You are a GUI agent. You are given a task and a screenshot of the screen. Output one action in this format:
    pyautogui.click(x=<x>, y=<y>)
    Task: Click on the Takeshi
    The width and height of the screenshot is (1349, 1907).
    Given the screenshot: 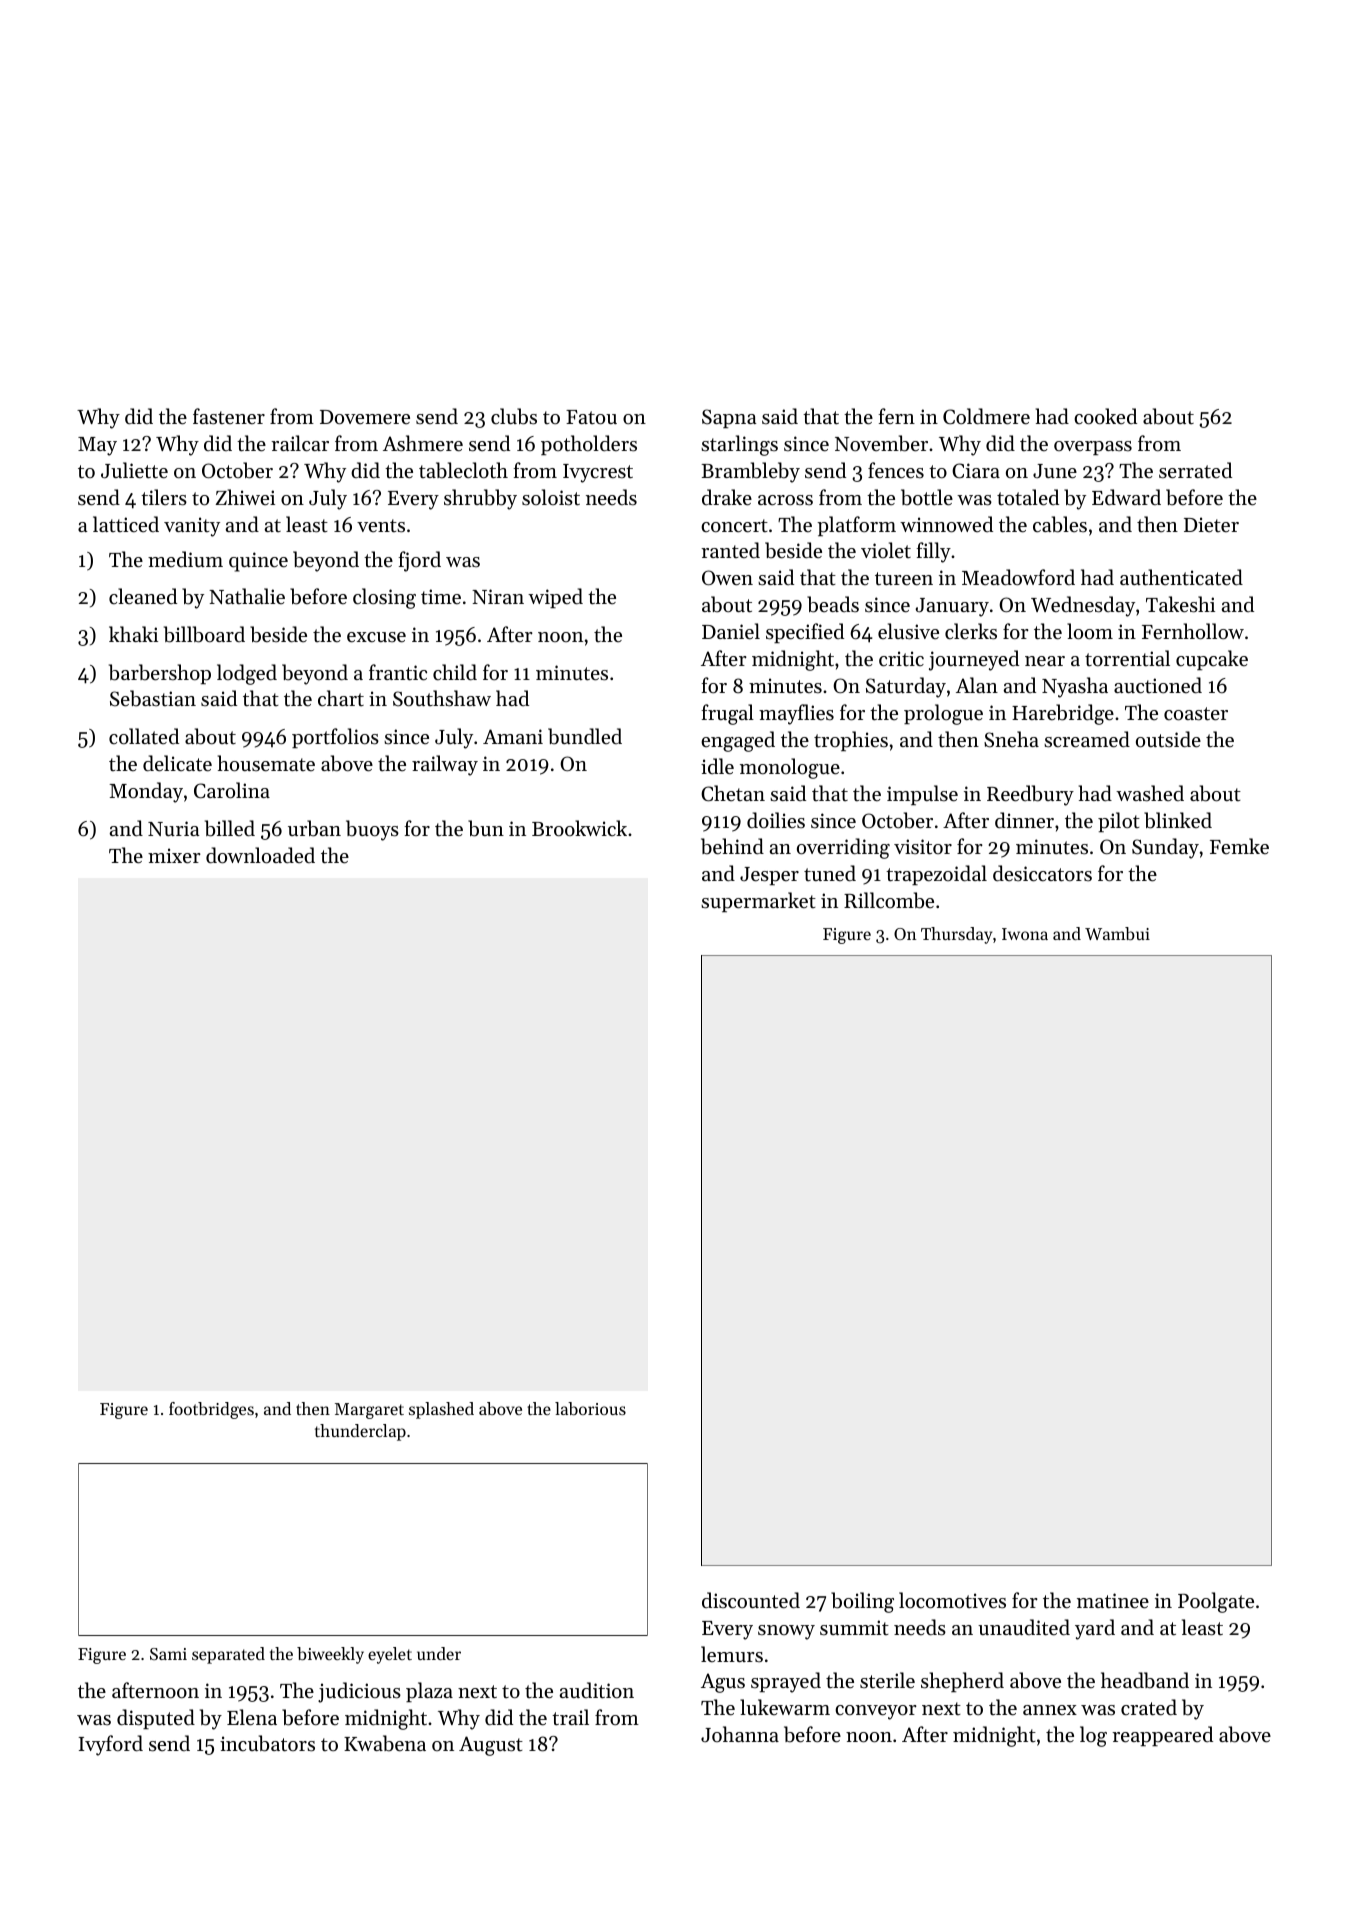 What is the action you would take?
    pyautogui.click(x=1180, y=604)
